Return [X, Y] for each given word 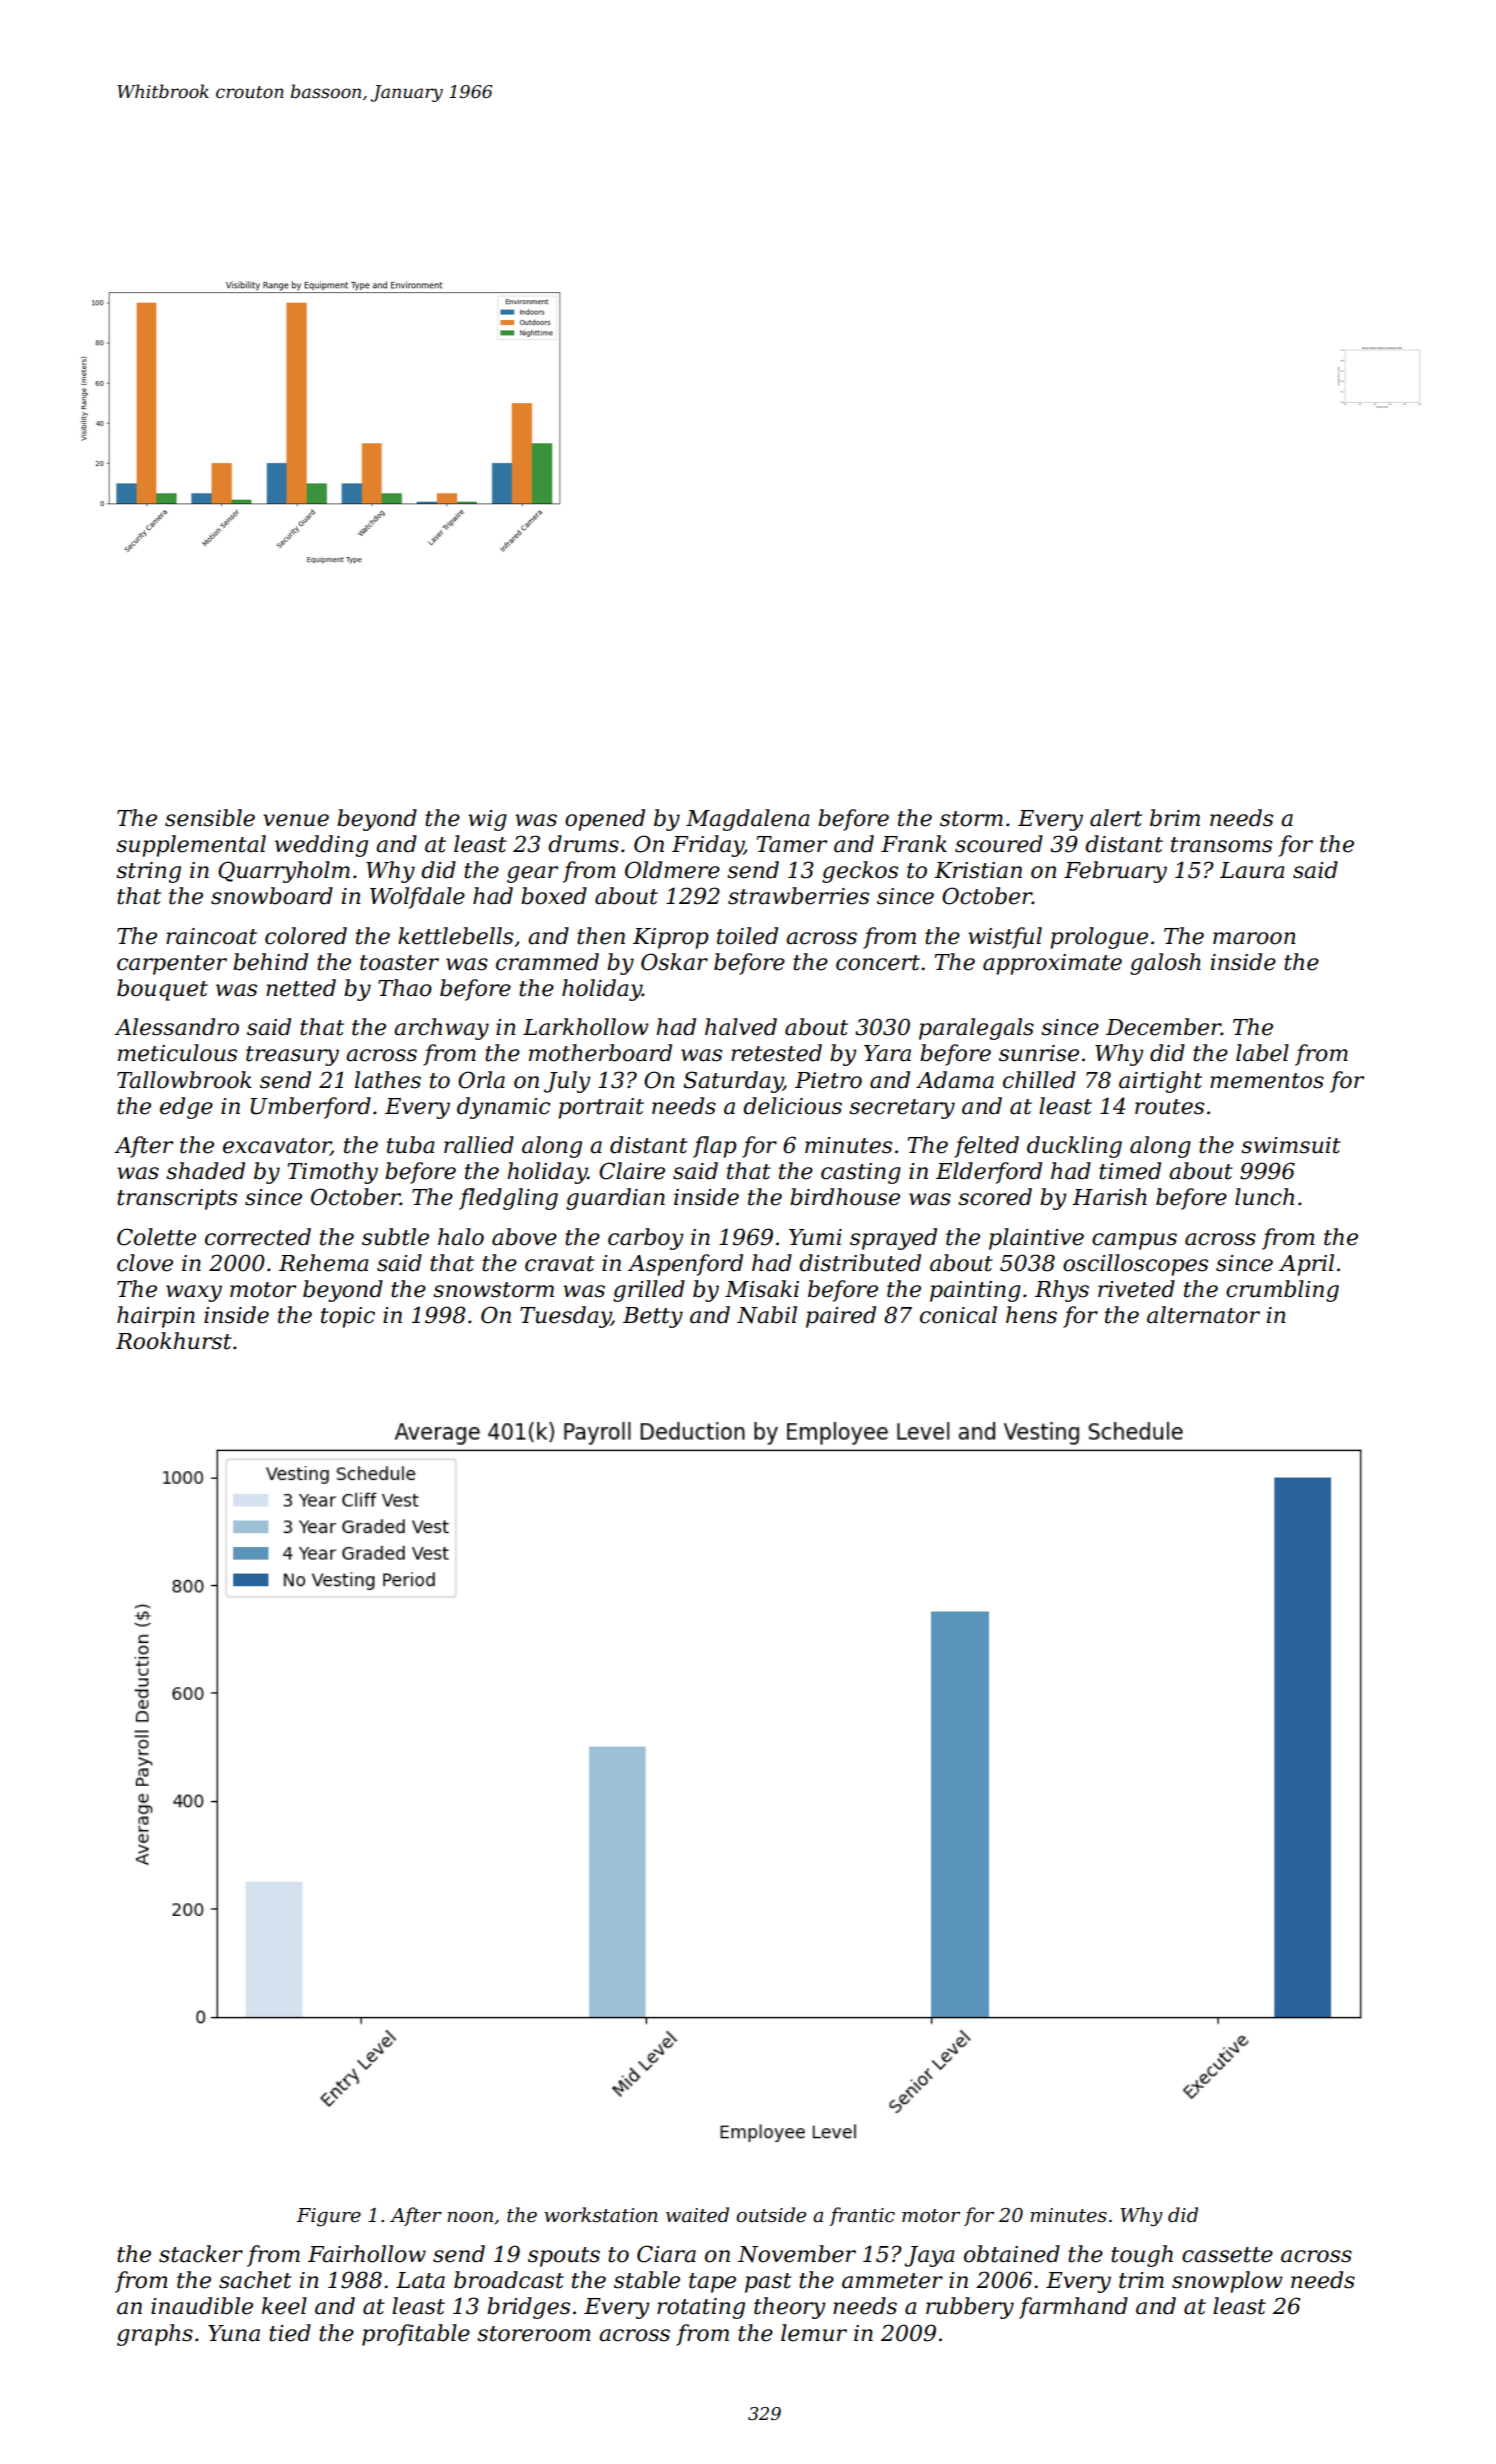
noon [470, 2217]
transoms [1221, 845]
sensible [210, 818]
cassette [1227, 2255]
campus [1134, 1241]
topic [348, 1317]
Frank [914, 844]
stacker [201, 2254]
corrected [258, 1237]
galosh [1165, 964]
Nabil [767, 1315]
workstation [601, 2215]
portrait [601, 1108]
